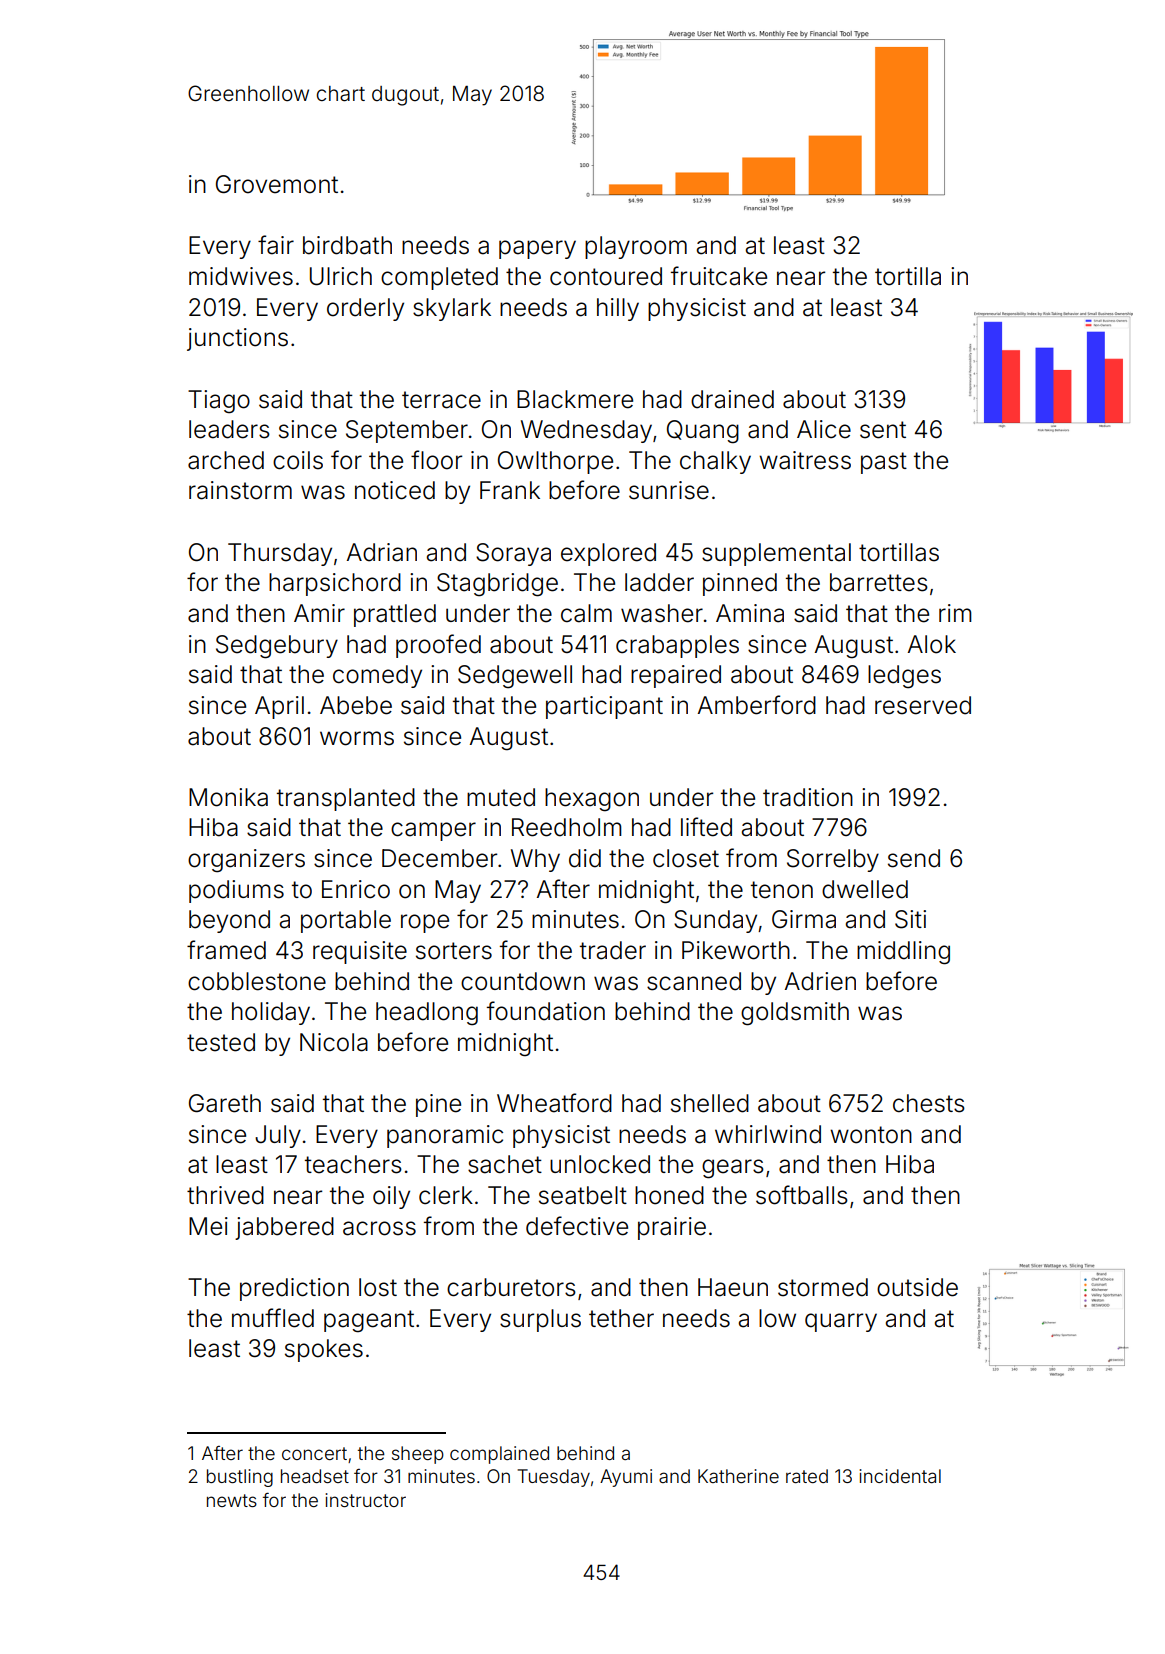 The width and height of the screenshot is (1165, 1654). Describe the element at coordinates (586, 613) in the screenshot. I see `calm` at that location.
